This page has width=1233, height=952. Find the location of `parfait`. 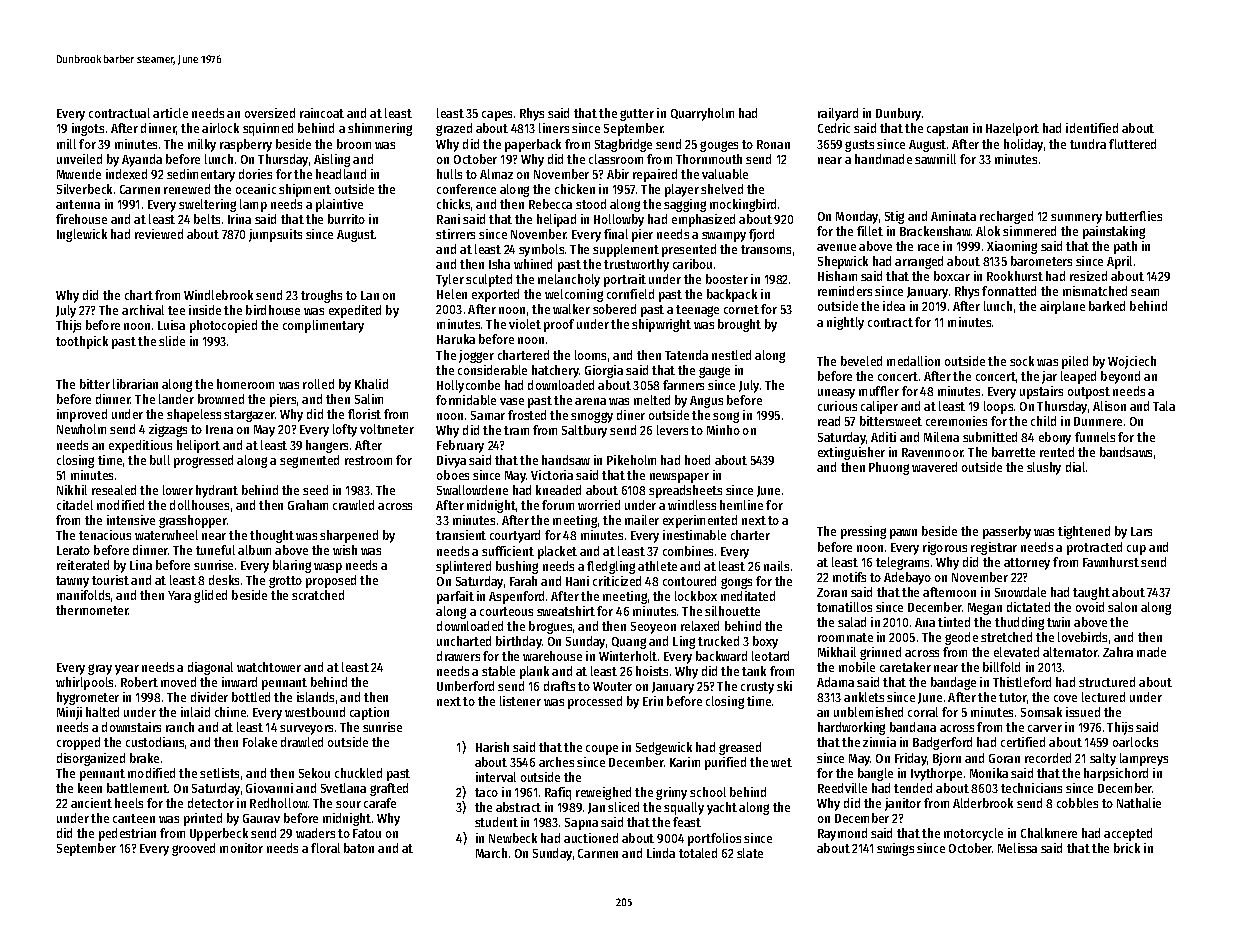

parfait is located at coordinates (455, 597).
